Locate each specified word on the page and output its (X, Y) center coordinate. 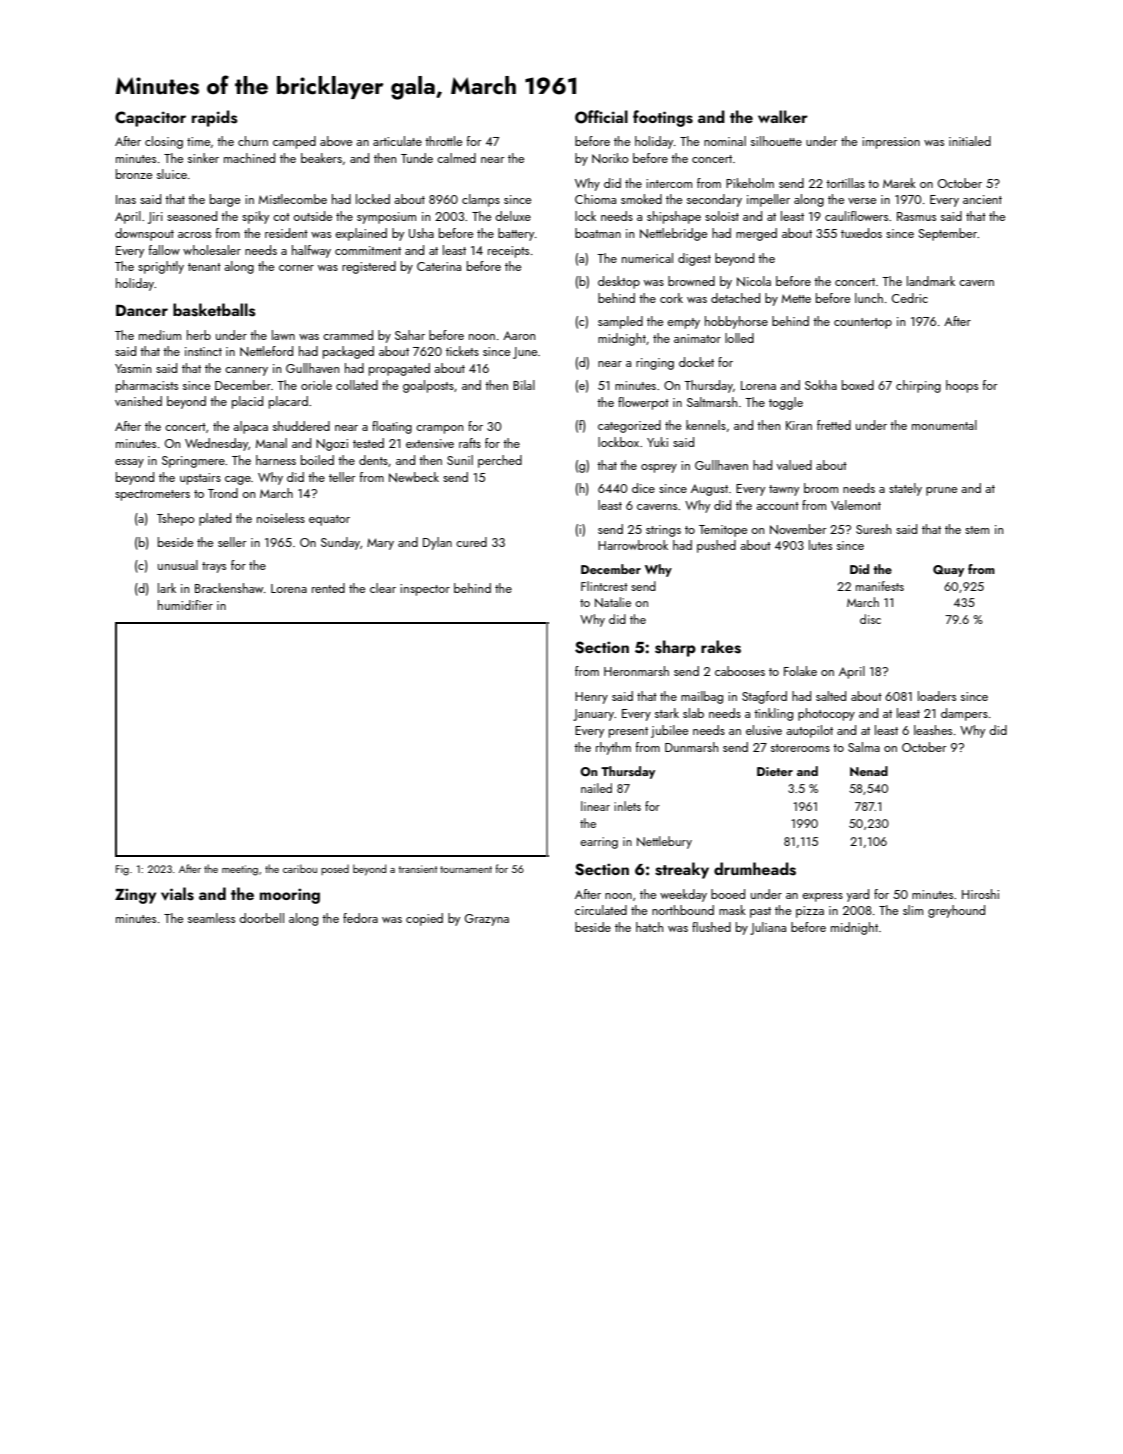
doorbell (261, 918)
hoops (962, 386)
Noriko (610, 158)
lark (167, 588)
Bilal (524, 385)
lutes (820, 545)
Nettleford (266, 351)
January (593, 715)
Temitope (723, 531)
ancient (982, 199)
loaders (937, 696)
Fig (122, 870)
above (336, 141)
